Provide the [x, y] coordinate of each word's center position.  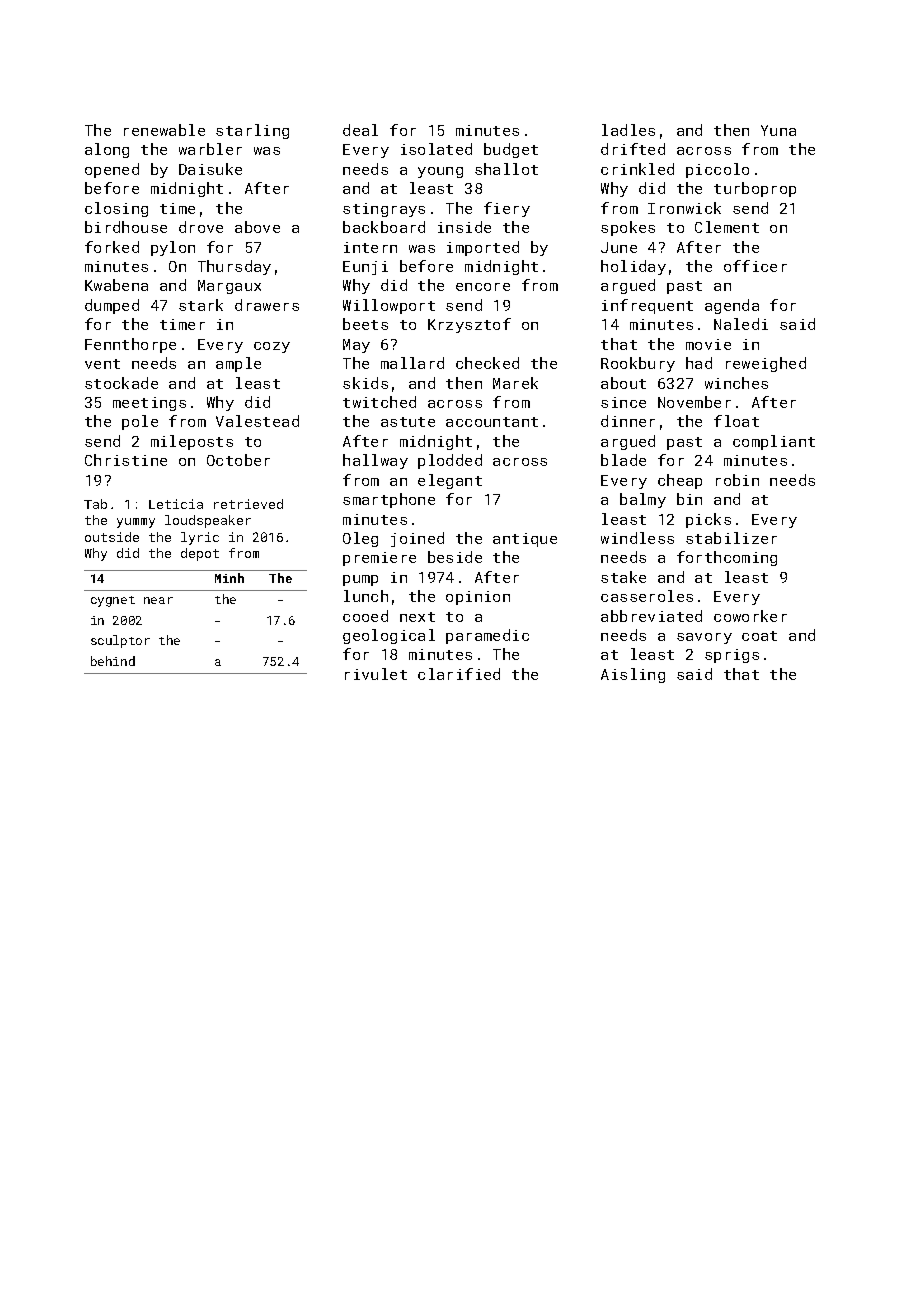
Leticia [176, 504]
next [417, 617]
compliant [774, 442]
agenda [732, 306]
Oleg [360, 539]
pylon [173, 248]
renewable [164, 130]
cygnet [113, 601]
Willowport [389, 306]
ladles [628, 130]
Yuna [778, 130]
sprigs [732, 656]
